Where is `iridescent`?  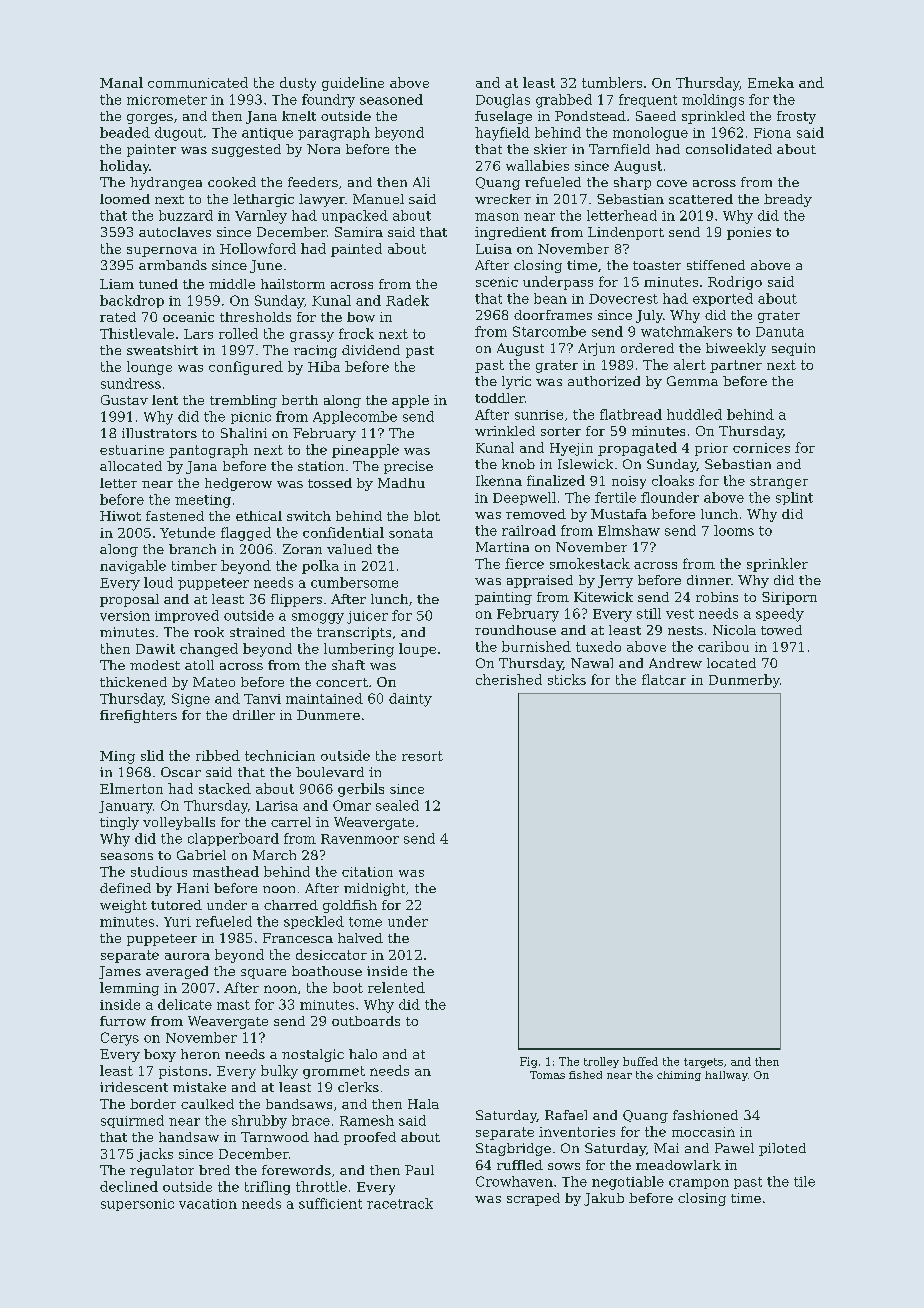
iridescent is located at coordinates (134, 1087).
